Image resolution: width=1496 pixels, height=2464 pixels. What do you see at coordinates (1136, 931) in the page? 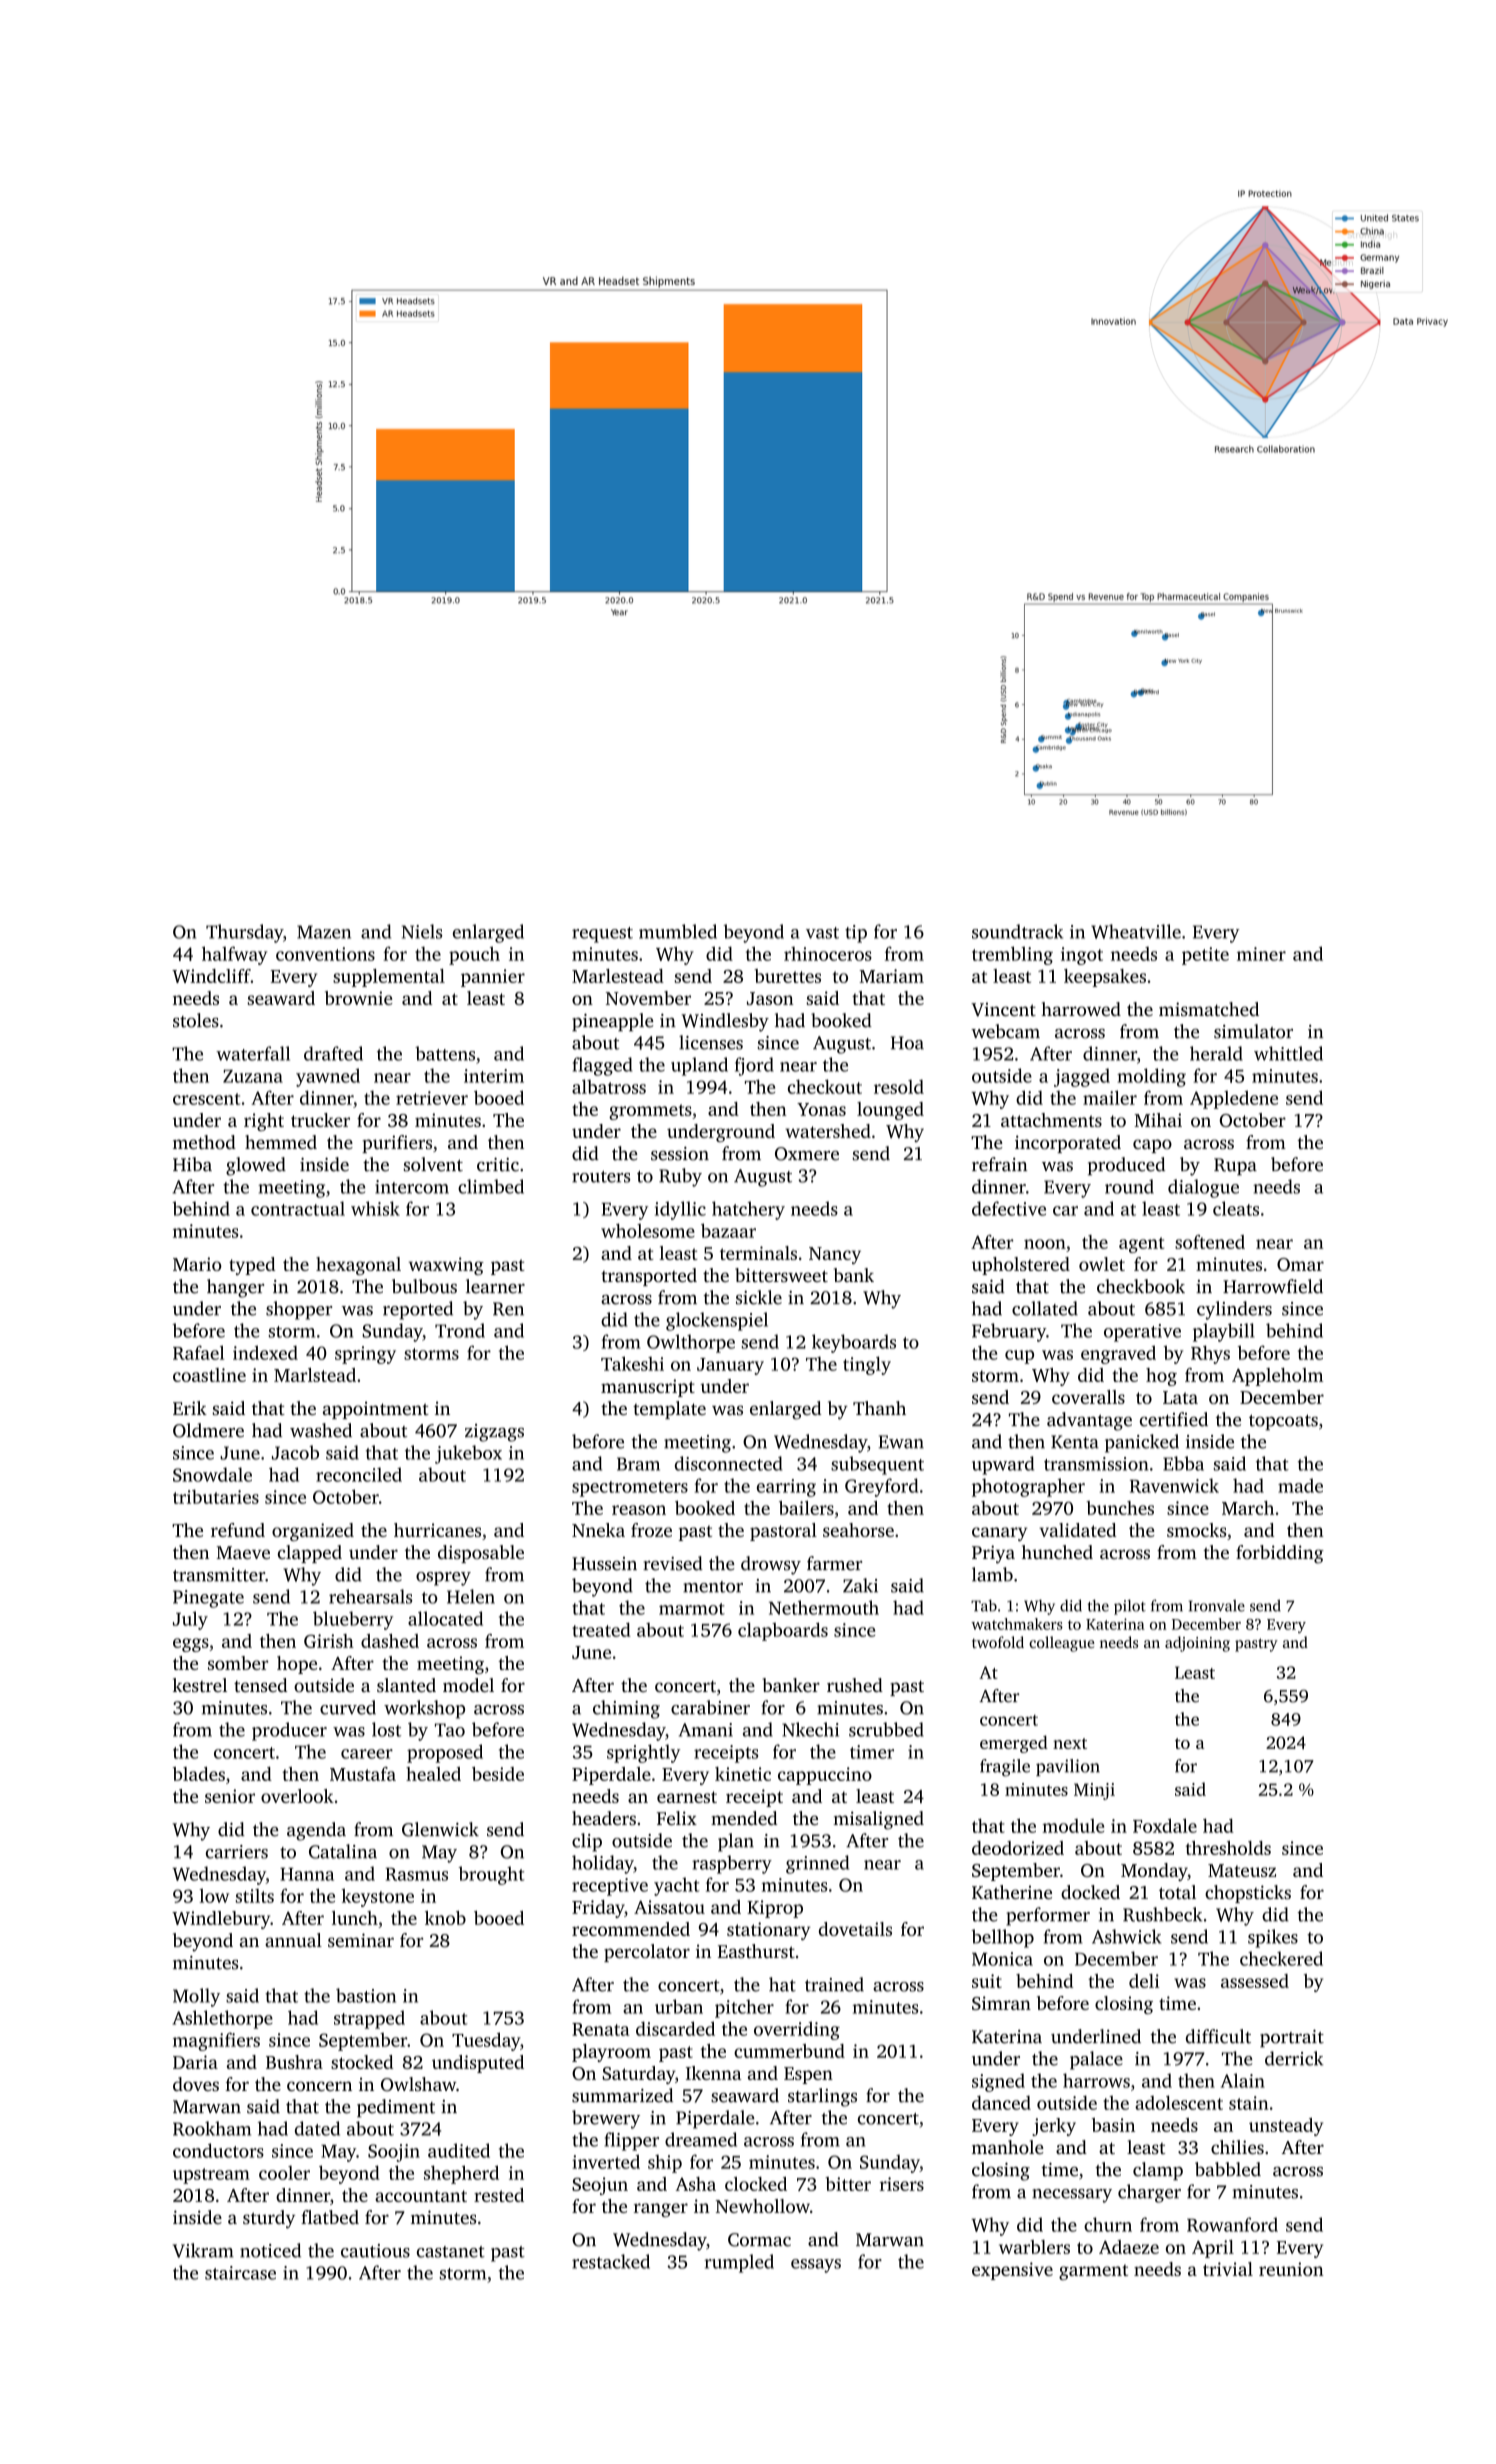
I see `Wheatville` at bounding box center [1136, 931].
